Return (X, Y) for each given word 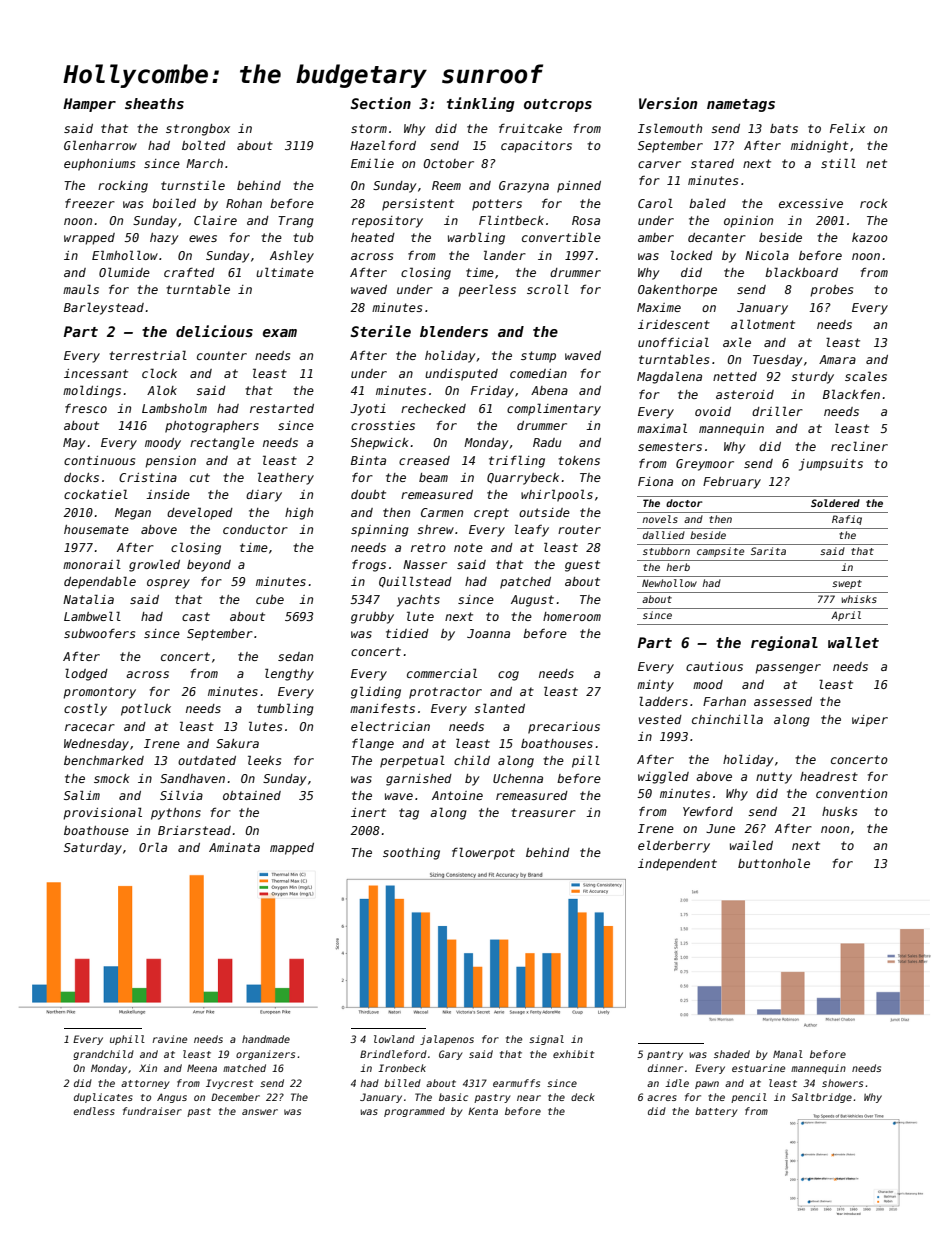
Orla (153, 847)
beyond (209, 566)
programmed (414, 1112)
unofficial (673, 342)
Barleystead (104, 308)
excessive (811, 203)
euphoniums (99, 165)
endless (94, 1111)
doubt (368, 494)
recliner (859, 446)
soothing (411, 854)
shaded (732, 1054)
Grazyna (524, 187)
